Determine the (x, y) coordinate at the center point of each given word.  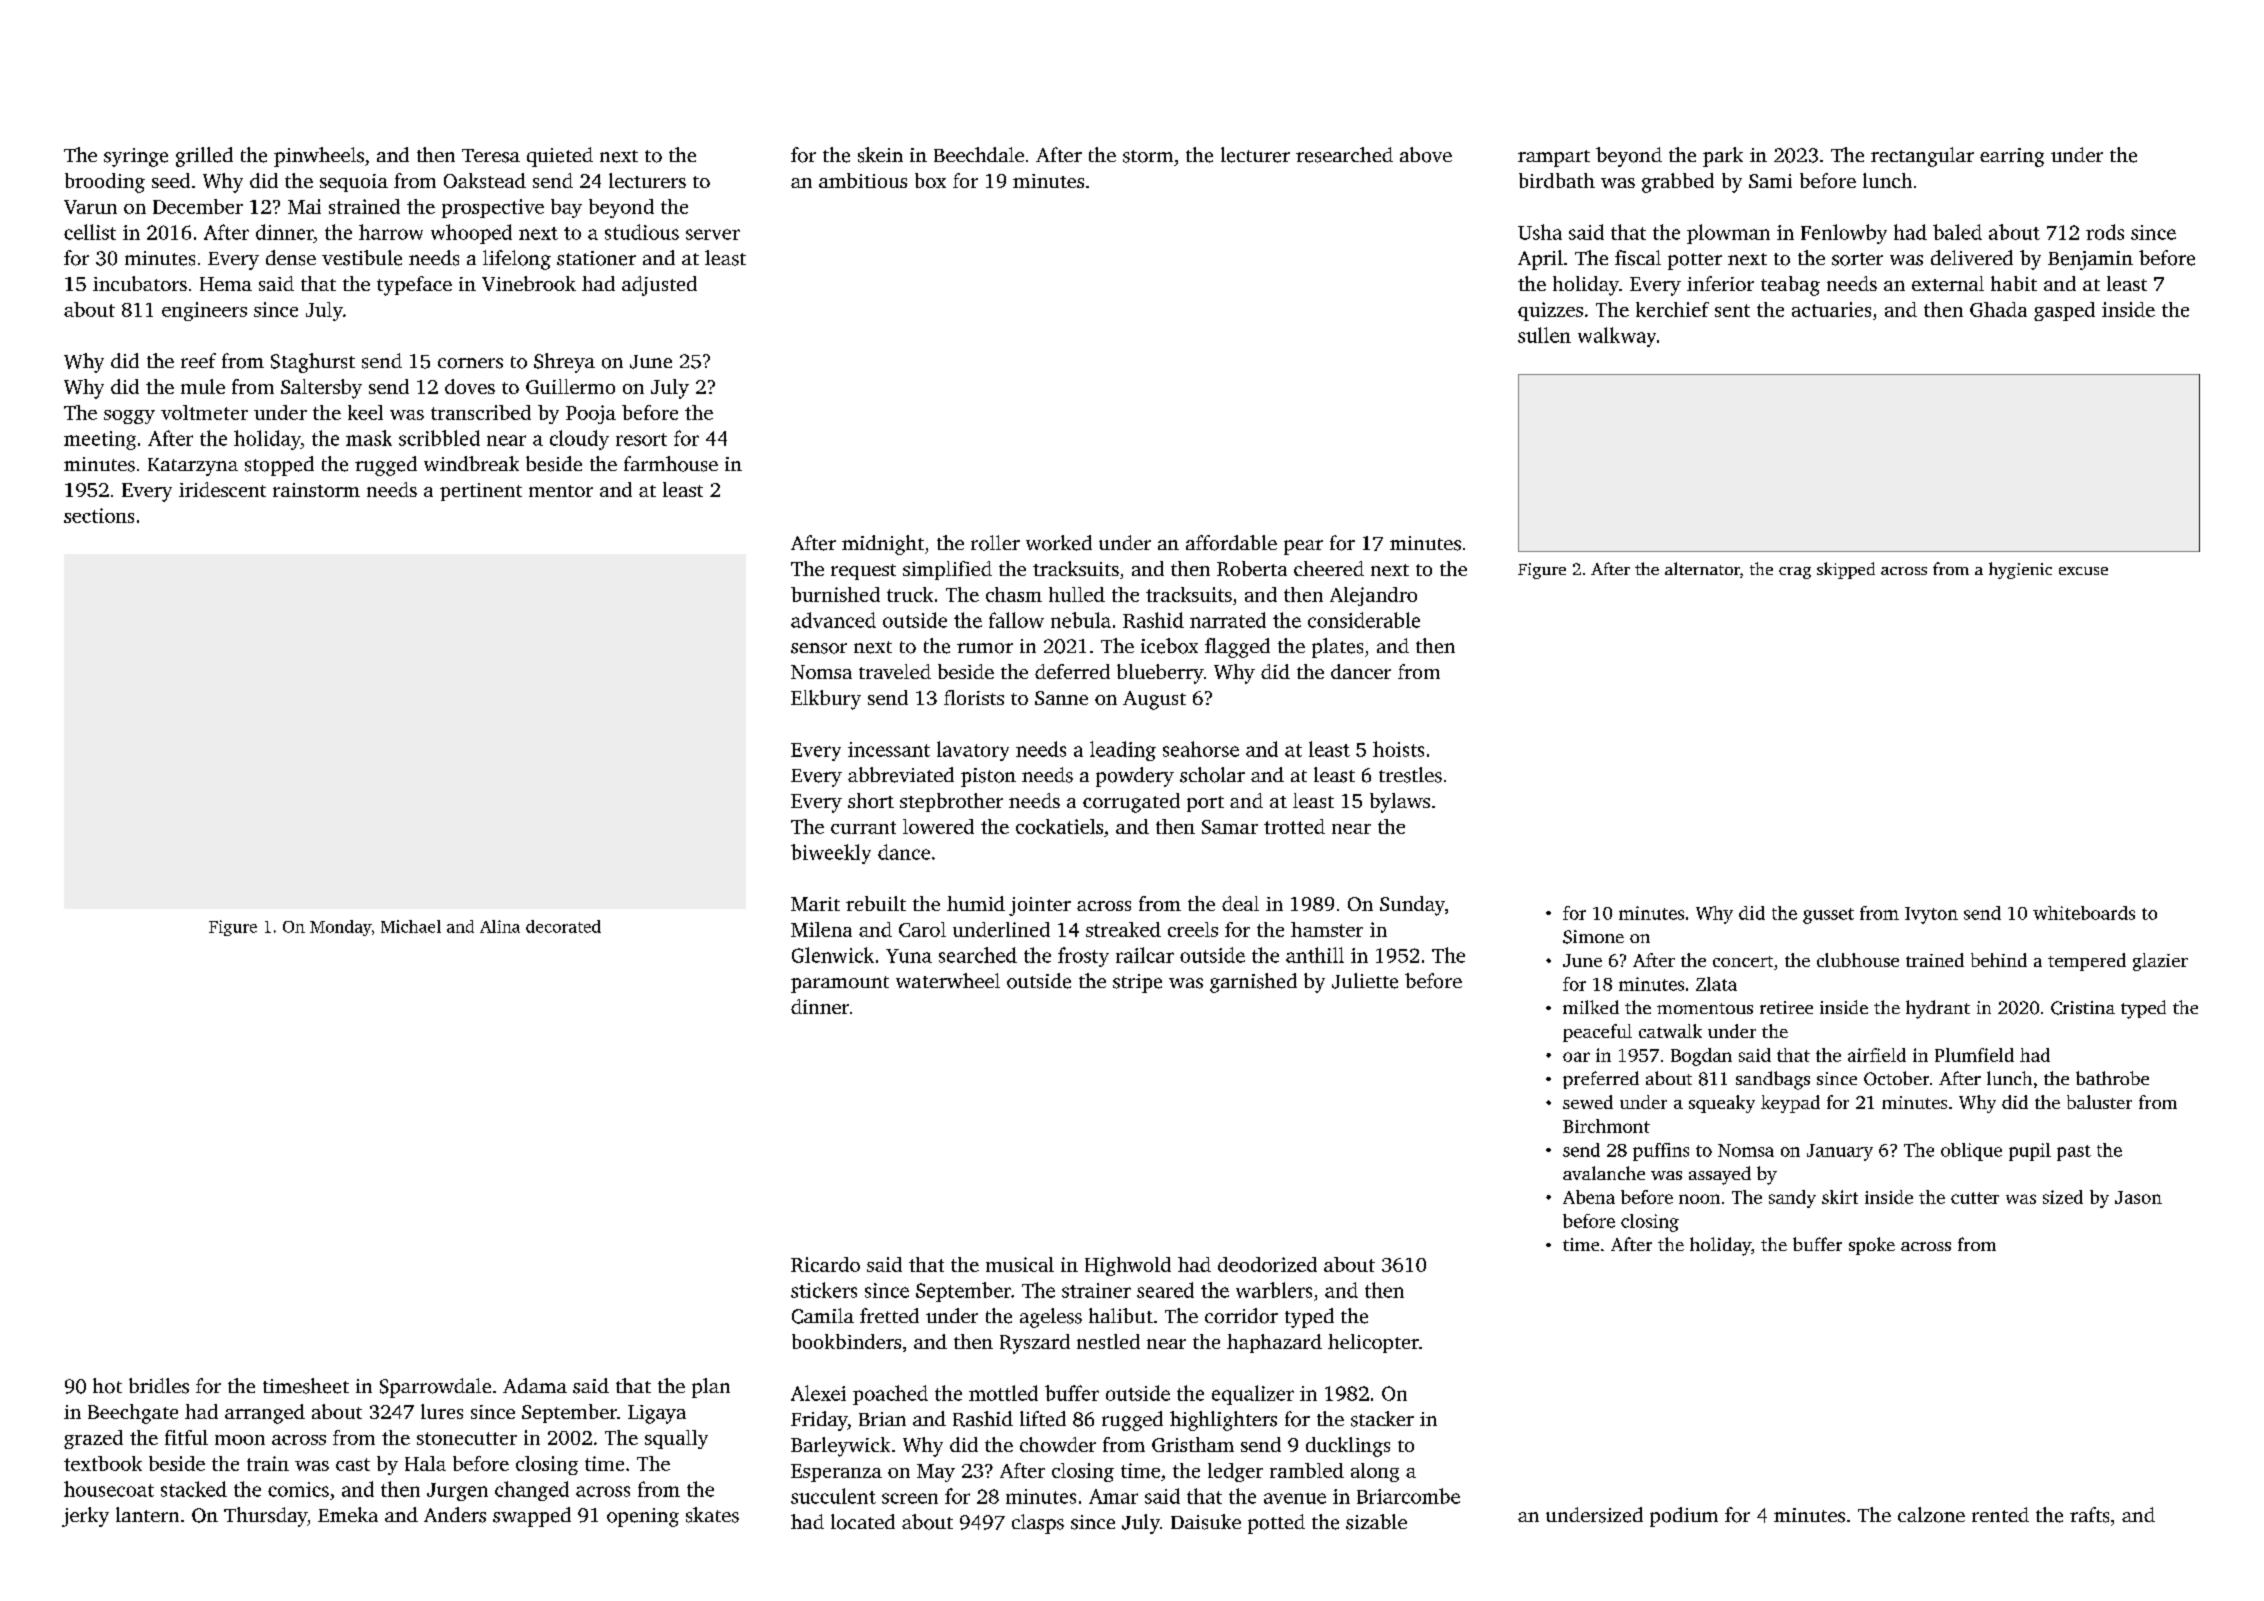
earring (2012, 157)
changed (532, 1491)
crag (1795, 573)
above (1426, 155)
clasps (1038, 1524)
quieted (560, 157)
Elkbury (826, 700)
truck (910, 594)
